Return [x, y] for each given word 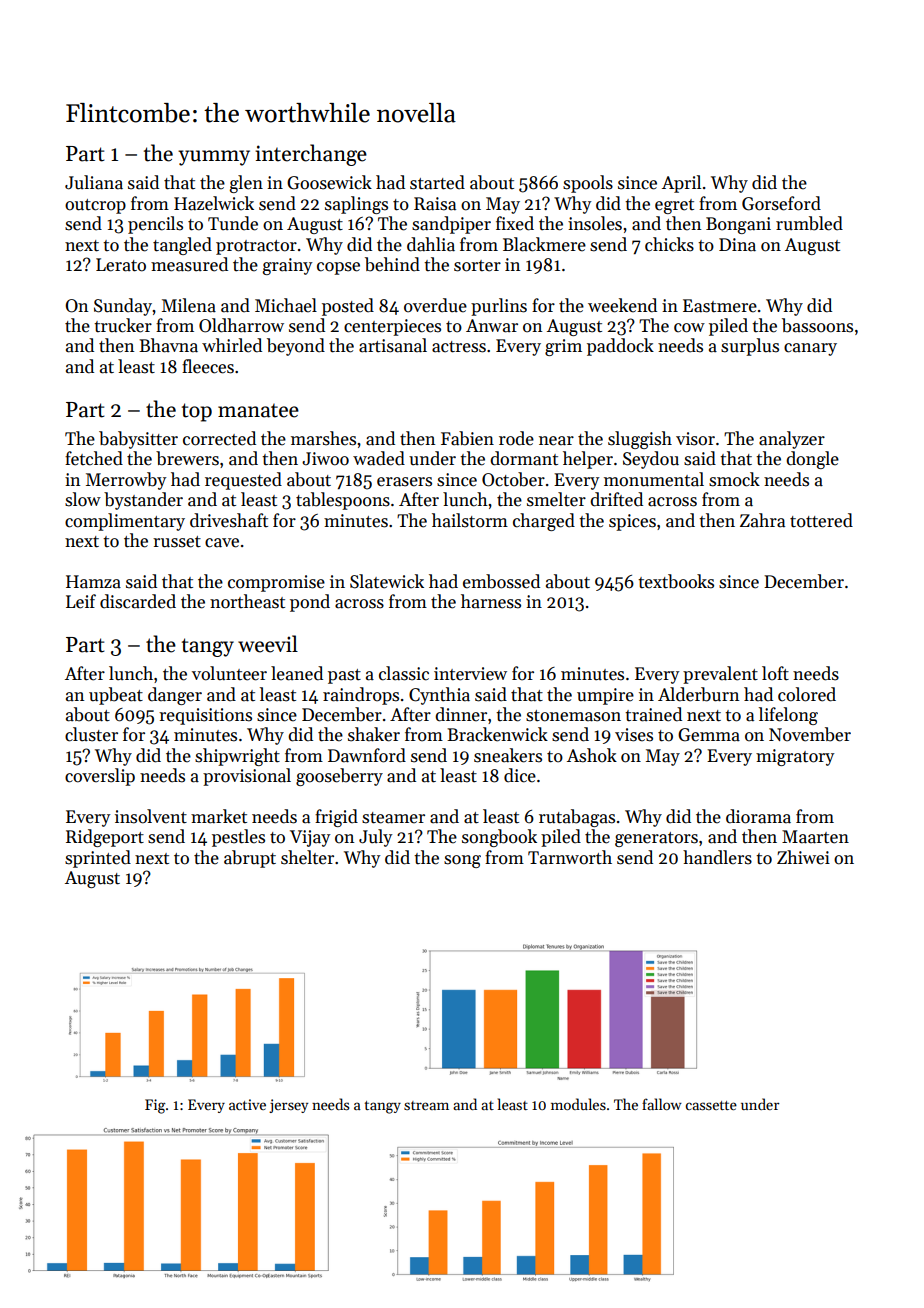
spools [588, 184]
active [247, 1104]
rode [516, 438]
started [437, 182]
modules [578, 1104]
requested [243, 481]
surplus [750, 347]
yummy [214, 158]
